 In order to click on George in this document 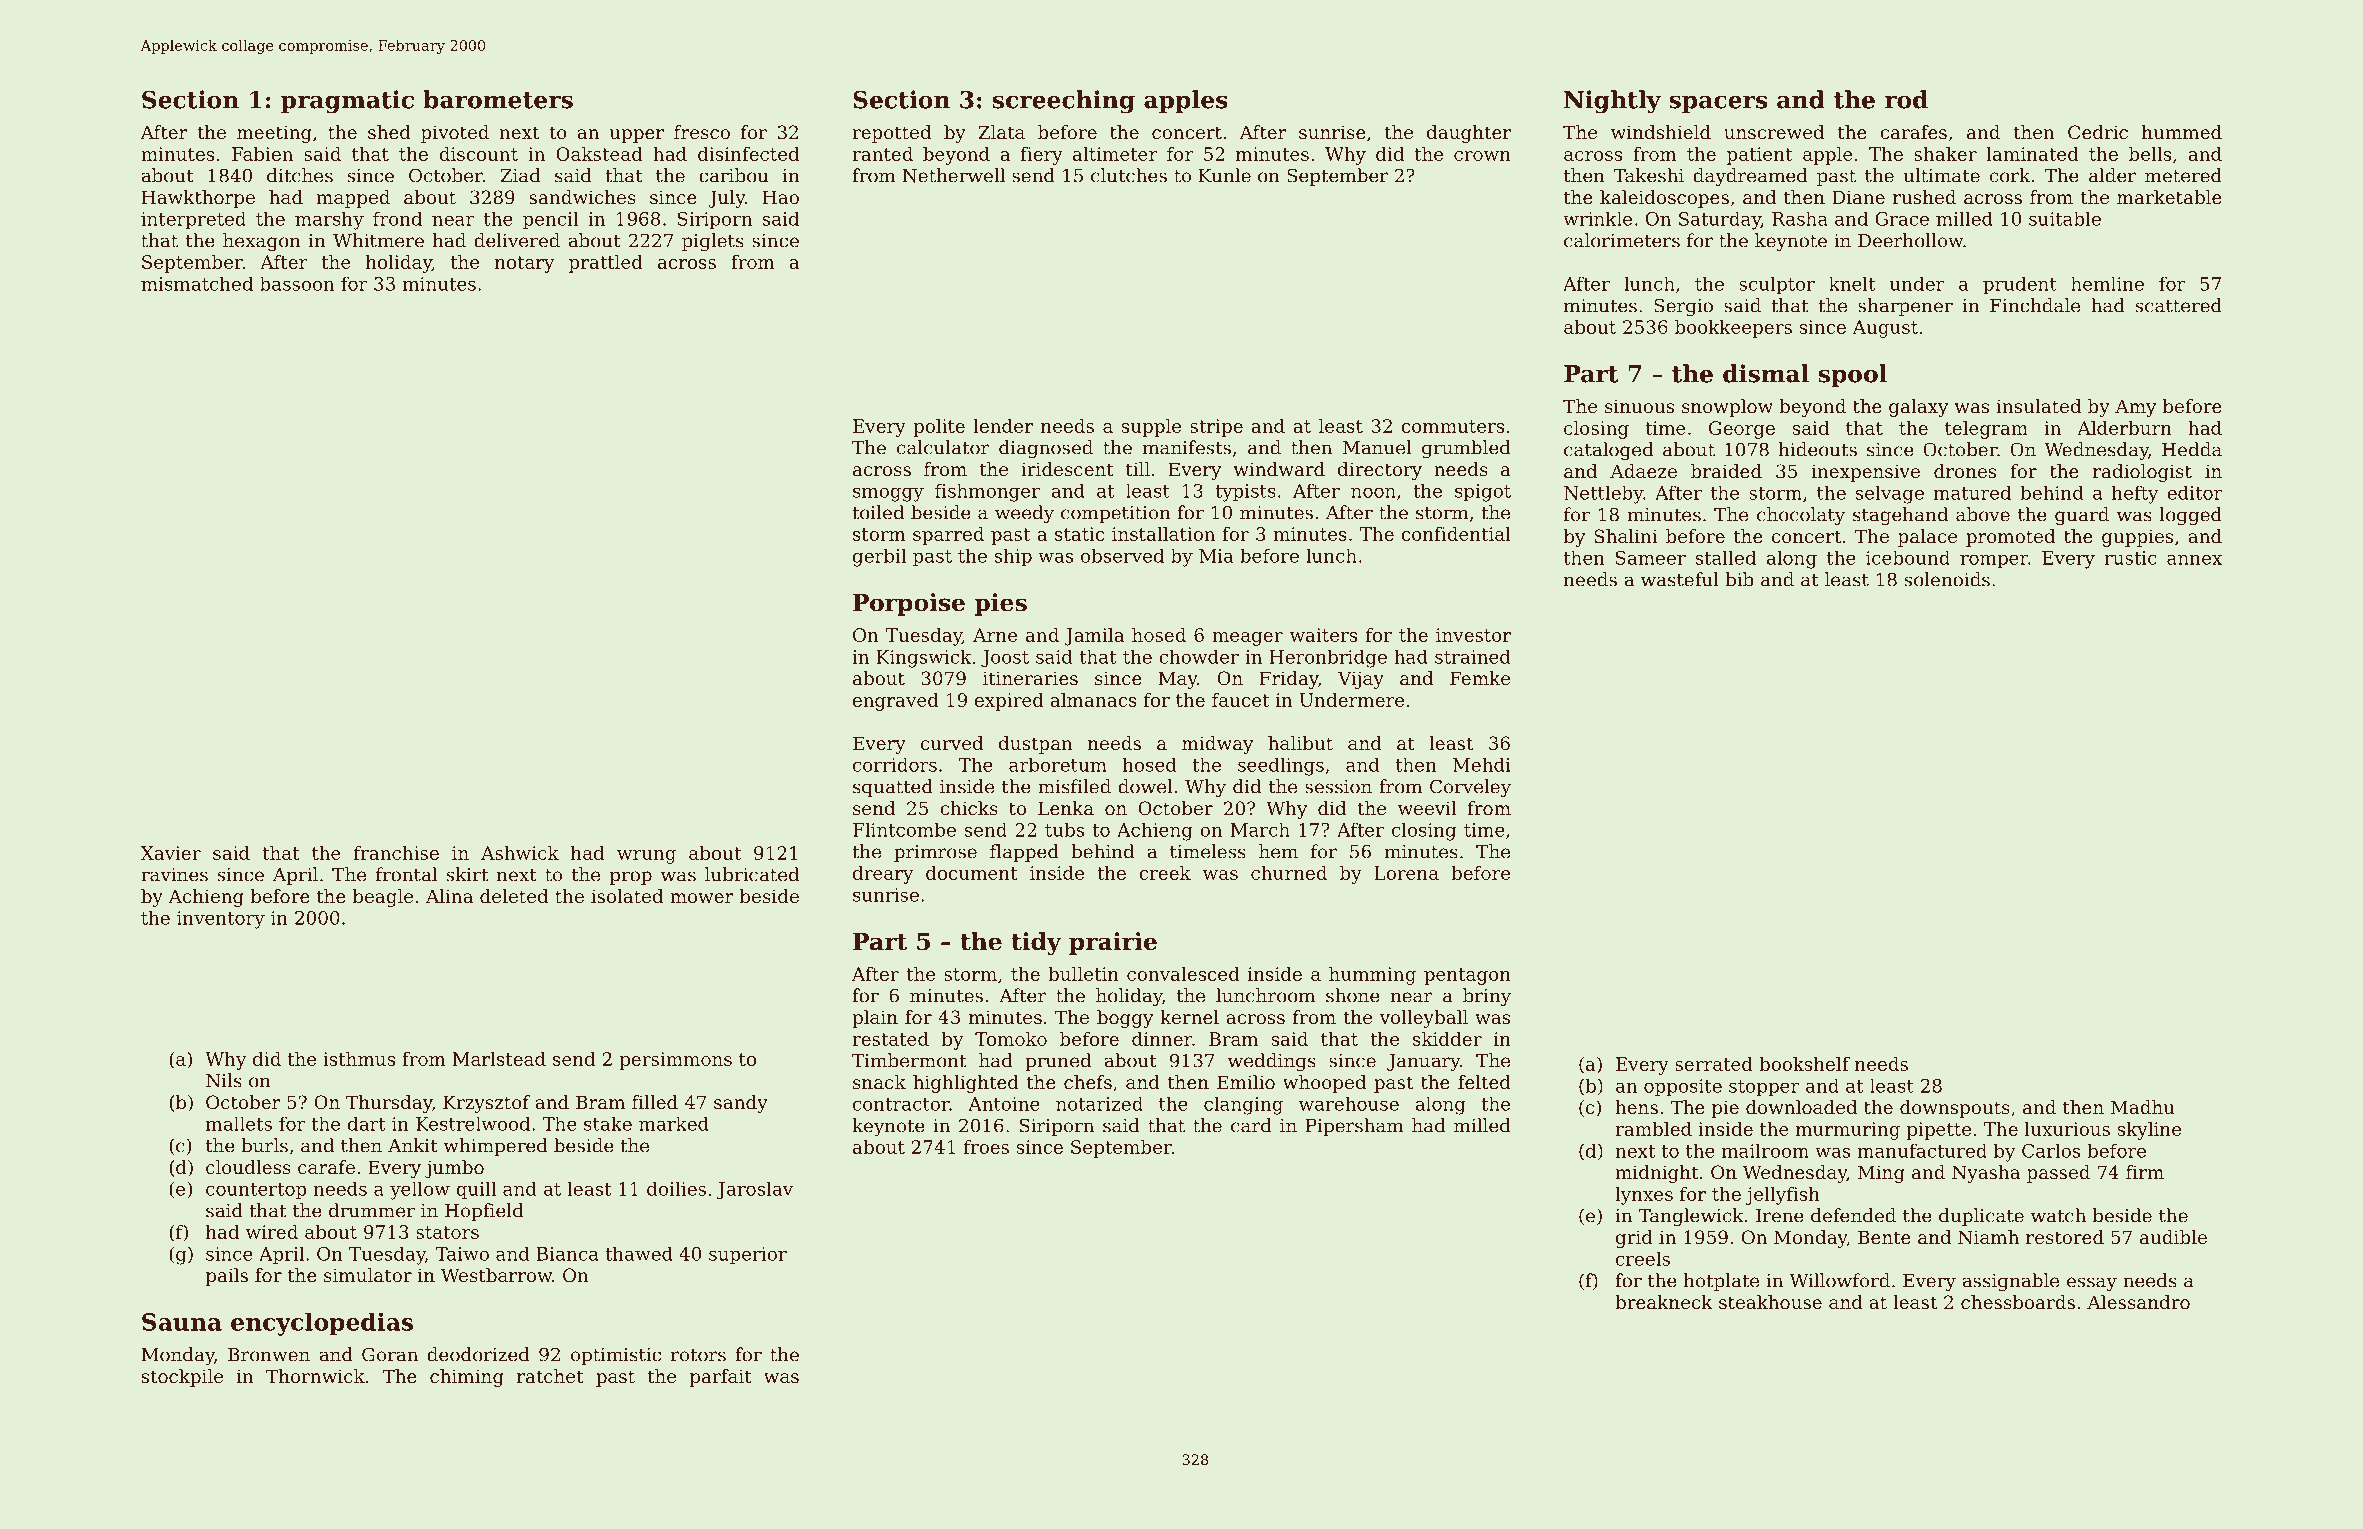, I will do `click(1742, 430)`.
